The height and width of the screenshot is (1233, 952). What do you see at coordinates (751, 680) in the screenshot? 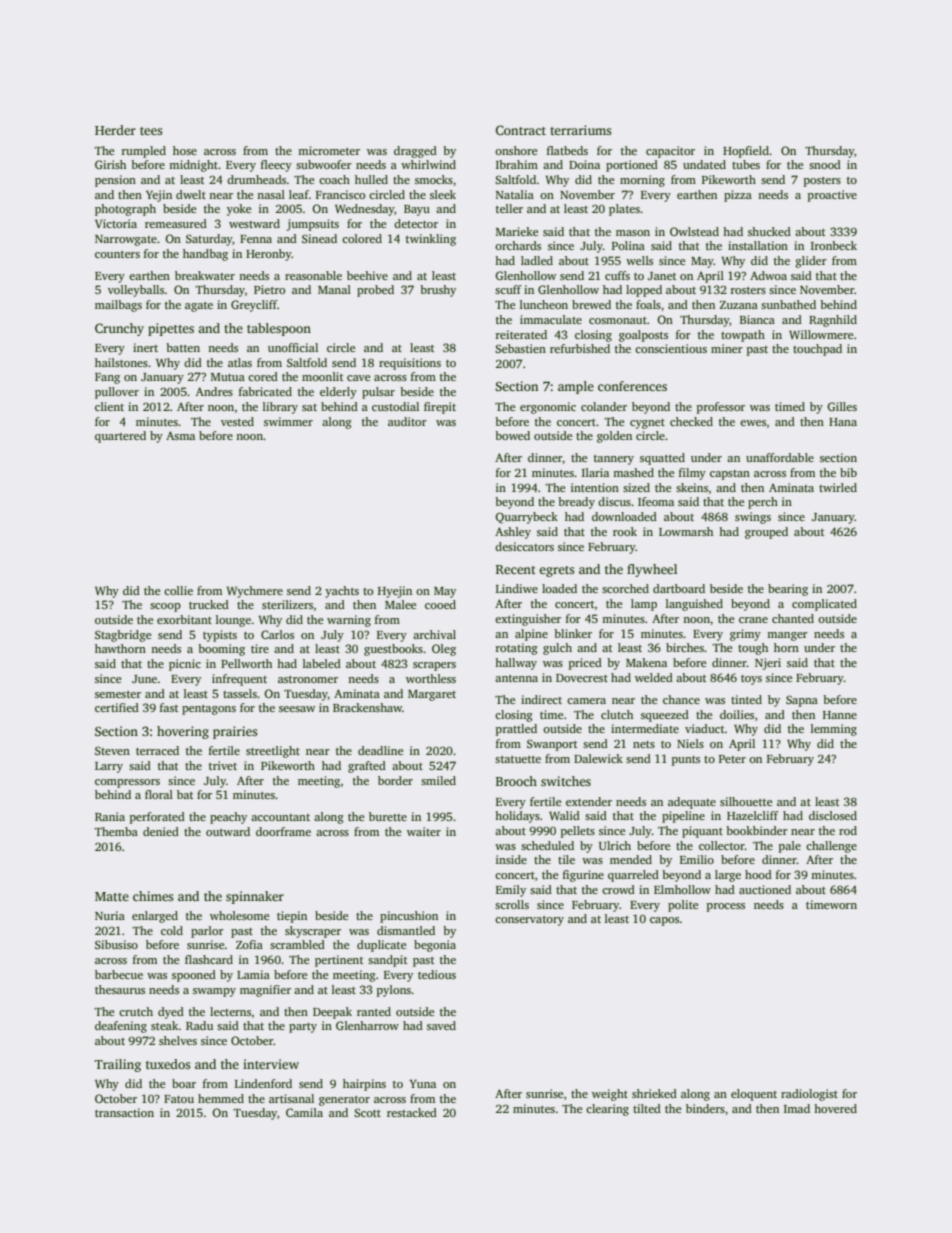
I see `toys` at bounding box center [751, 680].
